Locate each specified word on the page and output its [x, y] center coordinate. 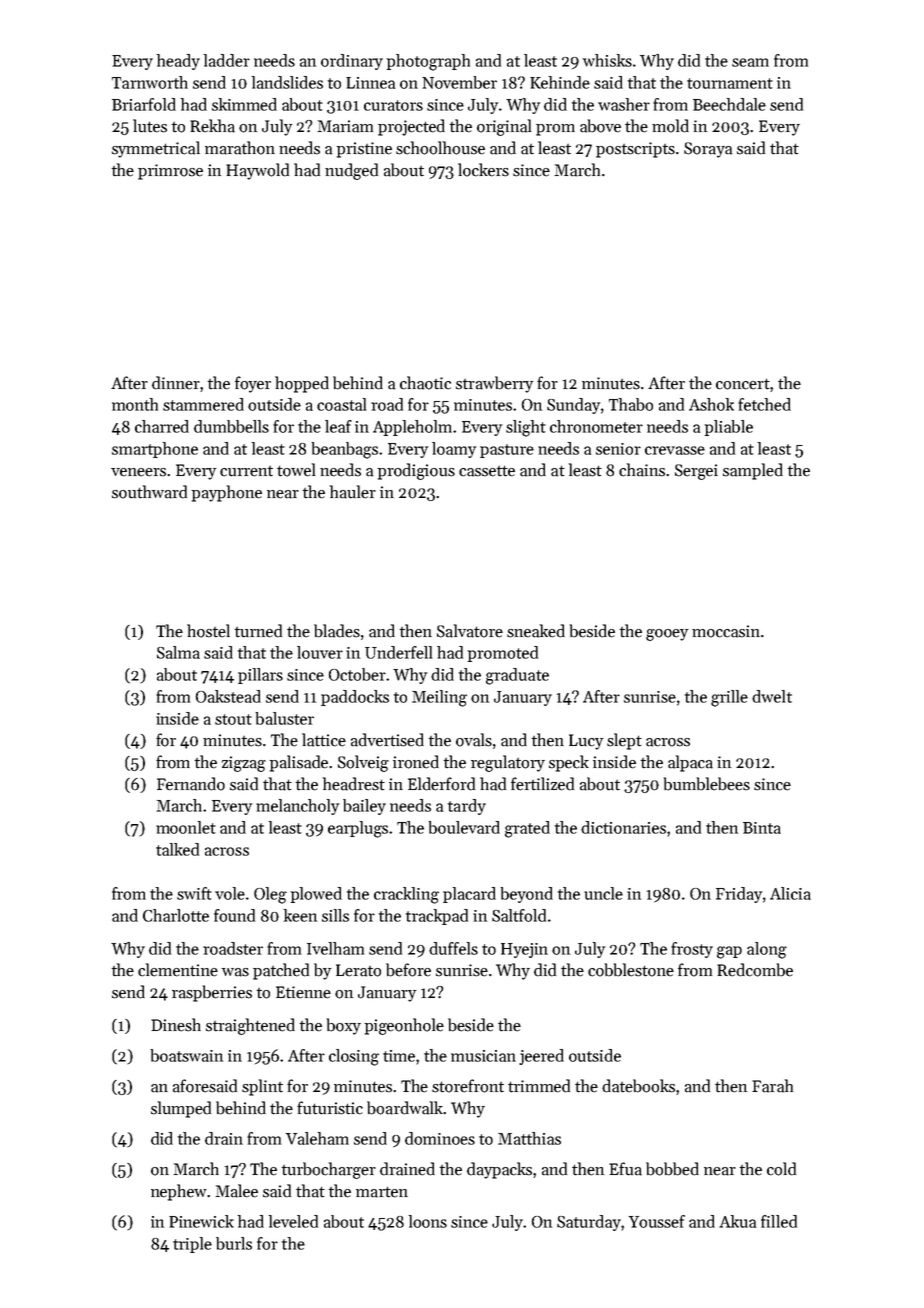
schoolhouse [440, 148]
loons [428, 1221]
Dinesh [176, 1025]
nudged [351, 171]
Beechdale [729, 104]
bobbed [672, 1169]
